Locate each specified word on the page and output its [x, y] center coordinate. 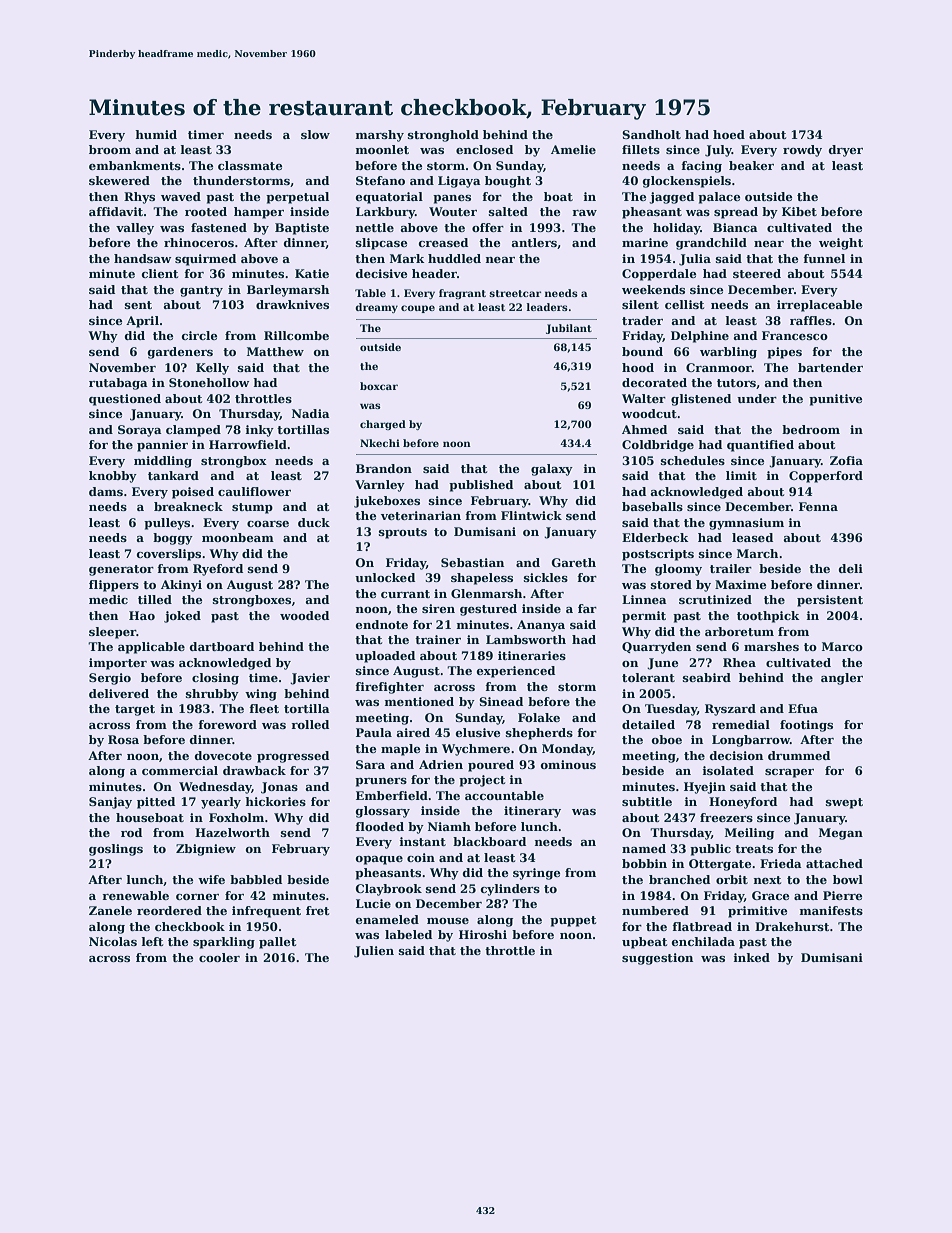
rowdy [802, 151]
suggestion [657, 959]
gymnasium [746, 524]
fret [317, 910]
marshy [380, 136]
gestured [488, 610]
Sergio [110, 679]
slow [315, 134]
